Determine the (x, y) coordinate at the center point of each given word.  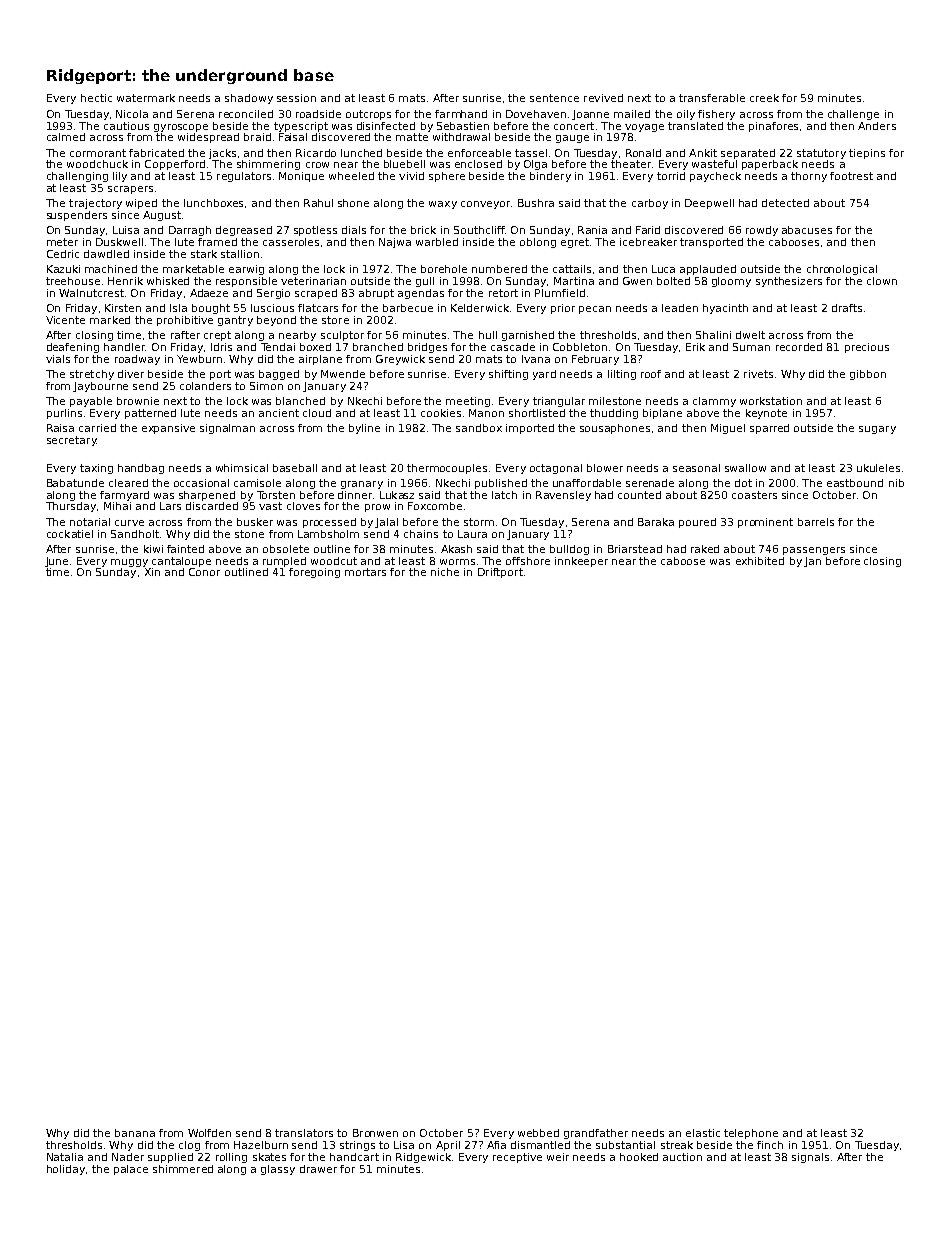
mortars (365, 572)
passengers (814, 551)
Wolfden (209, 1133)
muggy (129, 563)
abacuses (807, 230)
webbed (538, 1133)
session (296, 98)
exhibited (760, 561)
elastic (703, 1133)
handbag (141, 469)
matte (412, 137)
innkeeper (581, 562)
